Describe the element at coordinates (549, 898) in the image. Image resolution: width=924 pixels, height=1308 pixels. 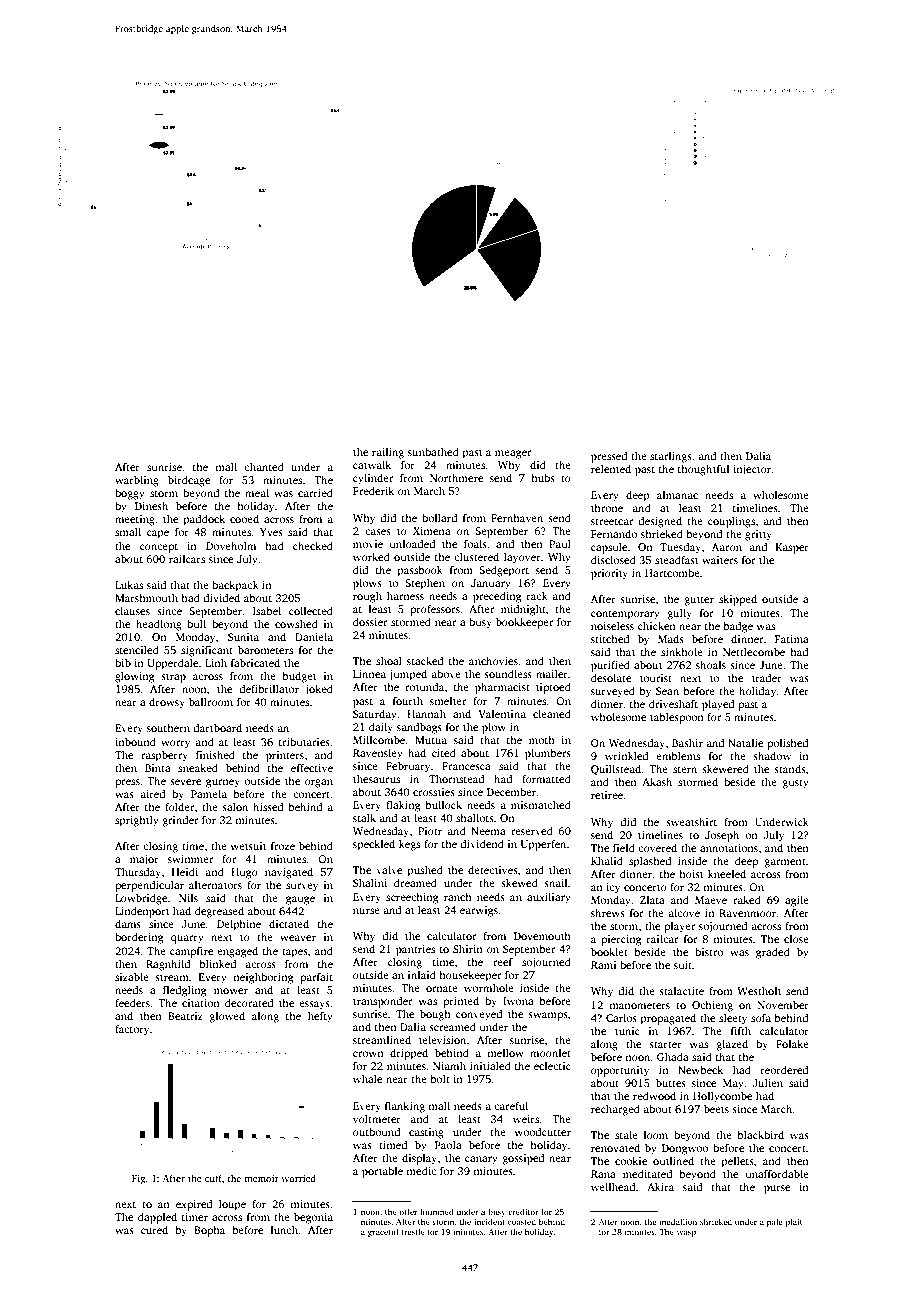
I see `auxiliary` at that location.
